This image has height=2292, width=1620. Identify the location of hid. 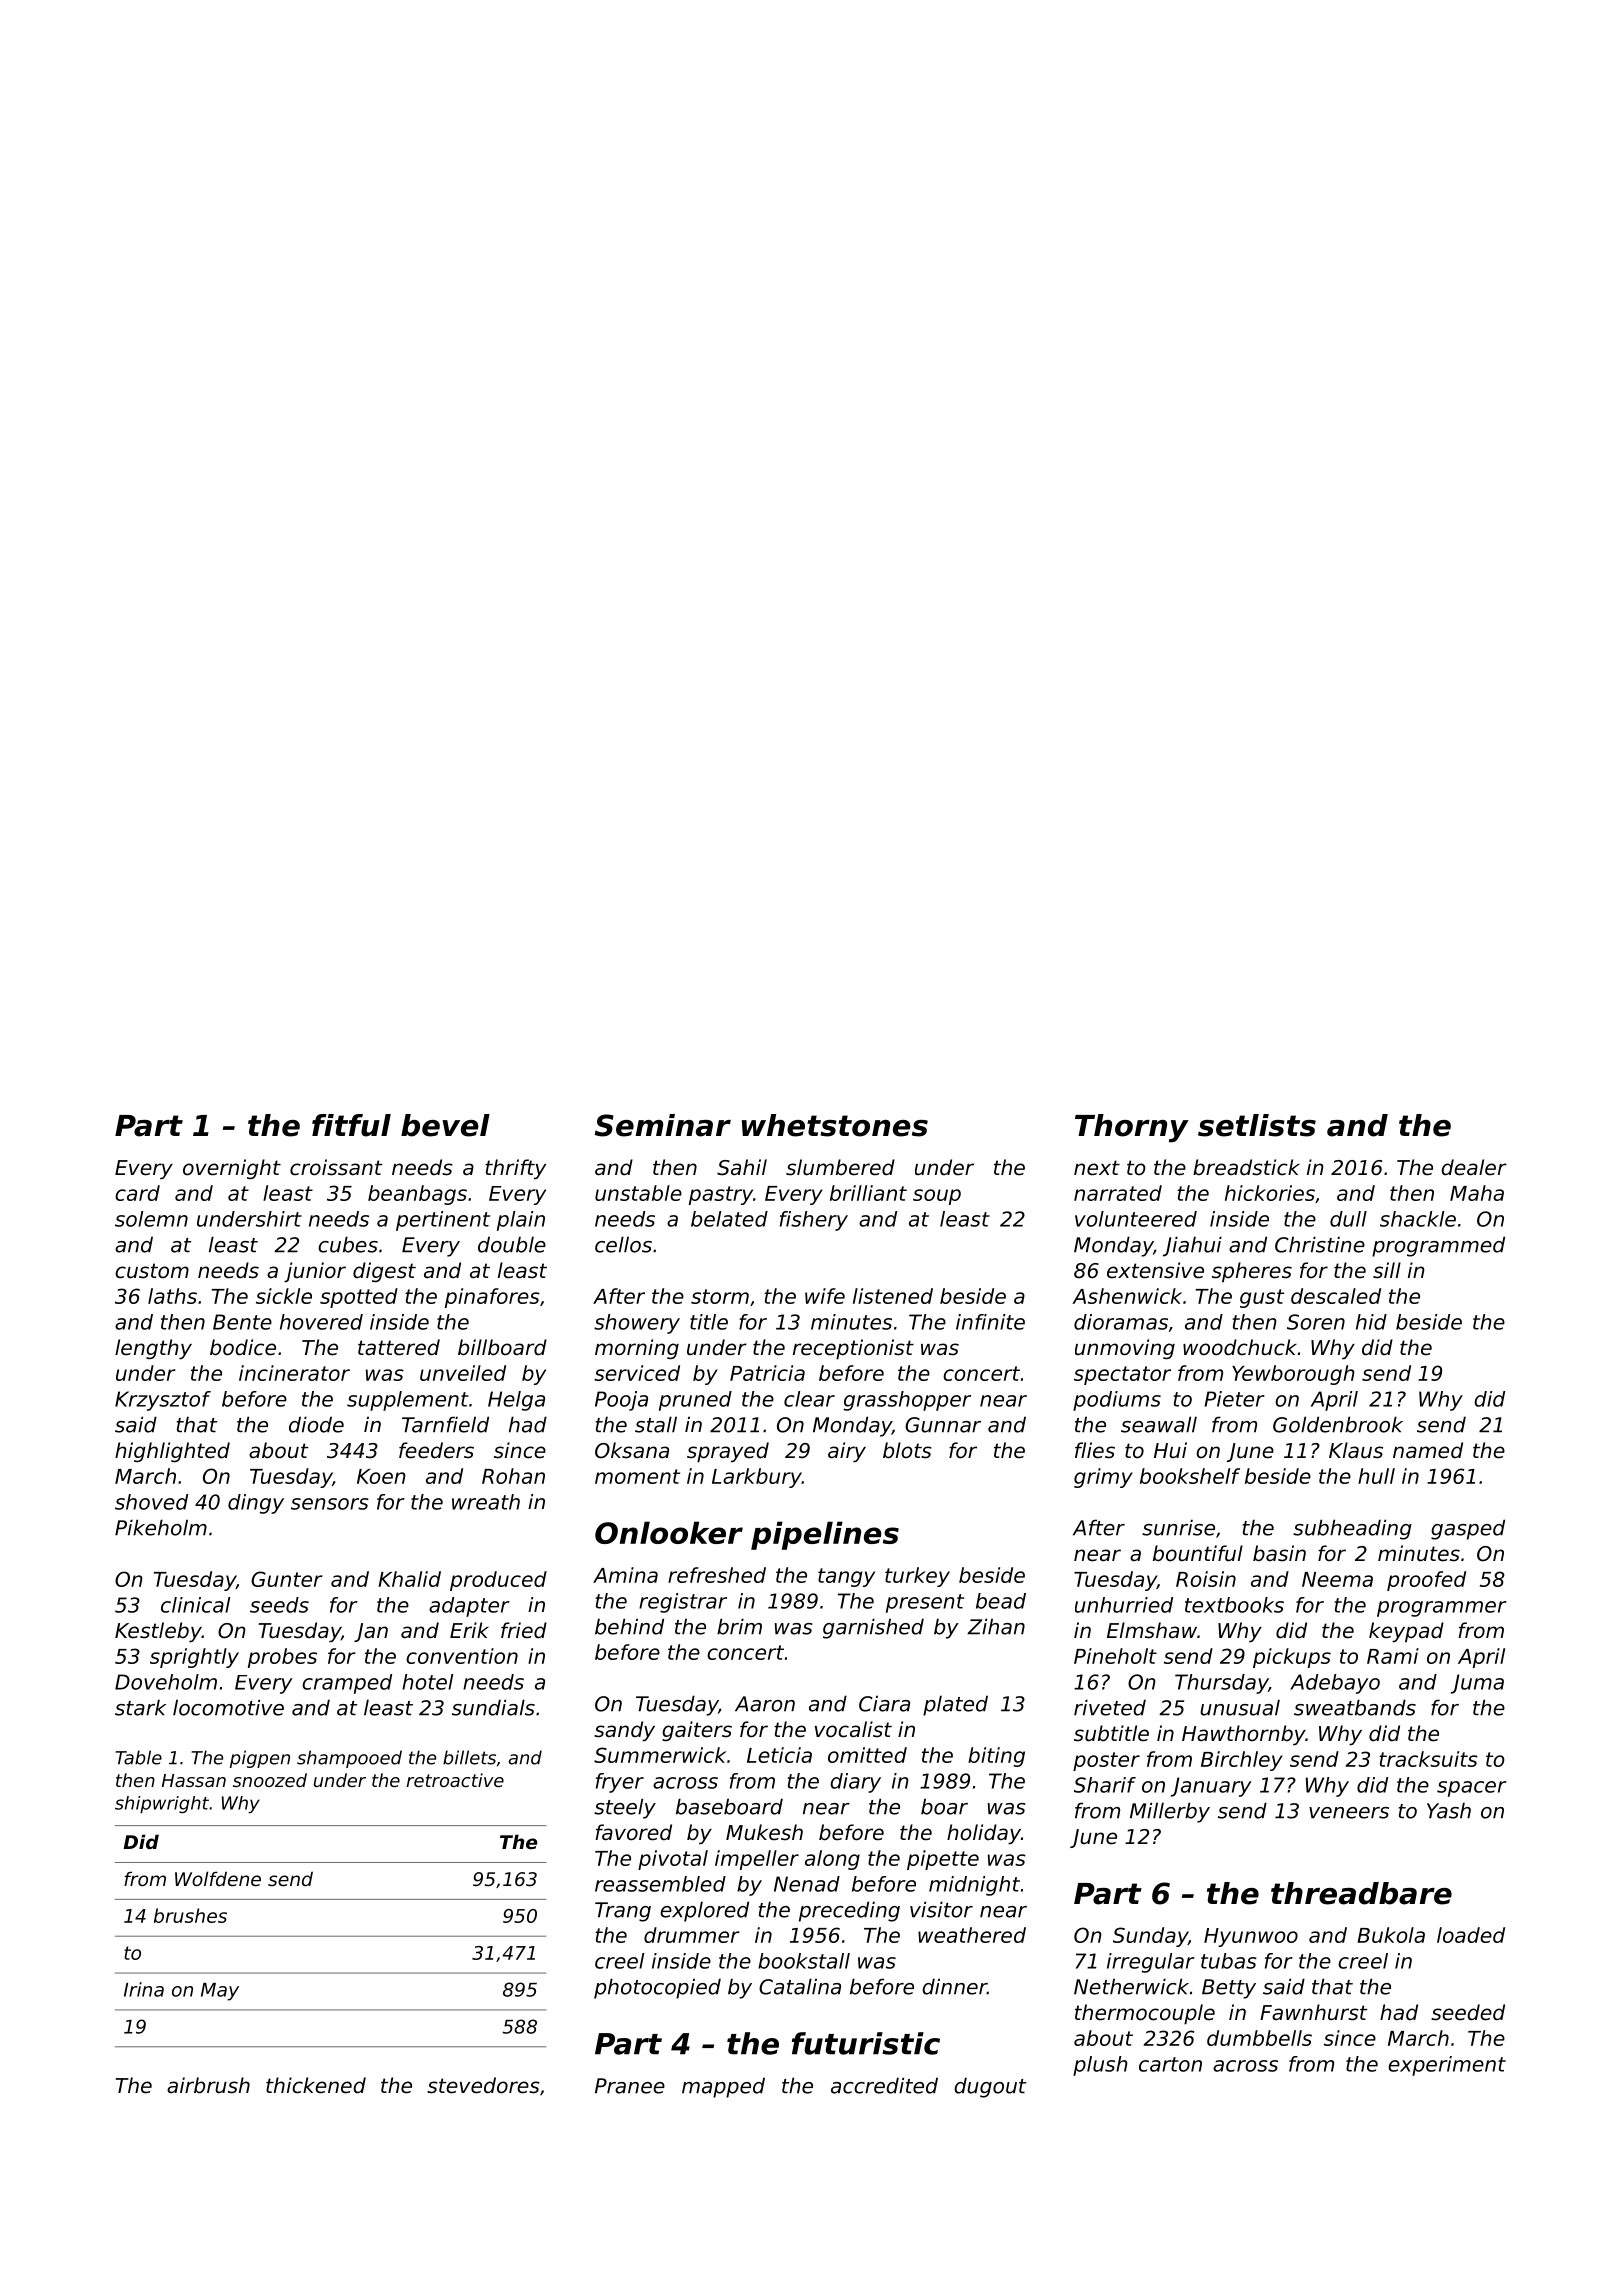
(1371, 1322).
